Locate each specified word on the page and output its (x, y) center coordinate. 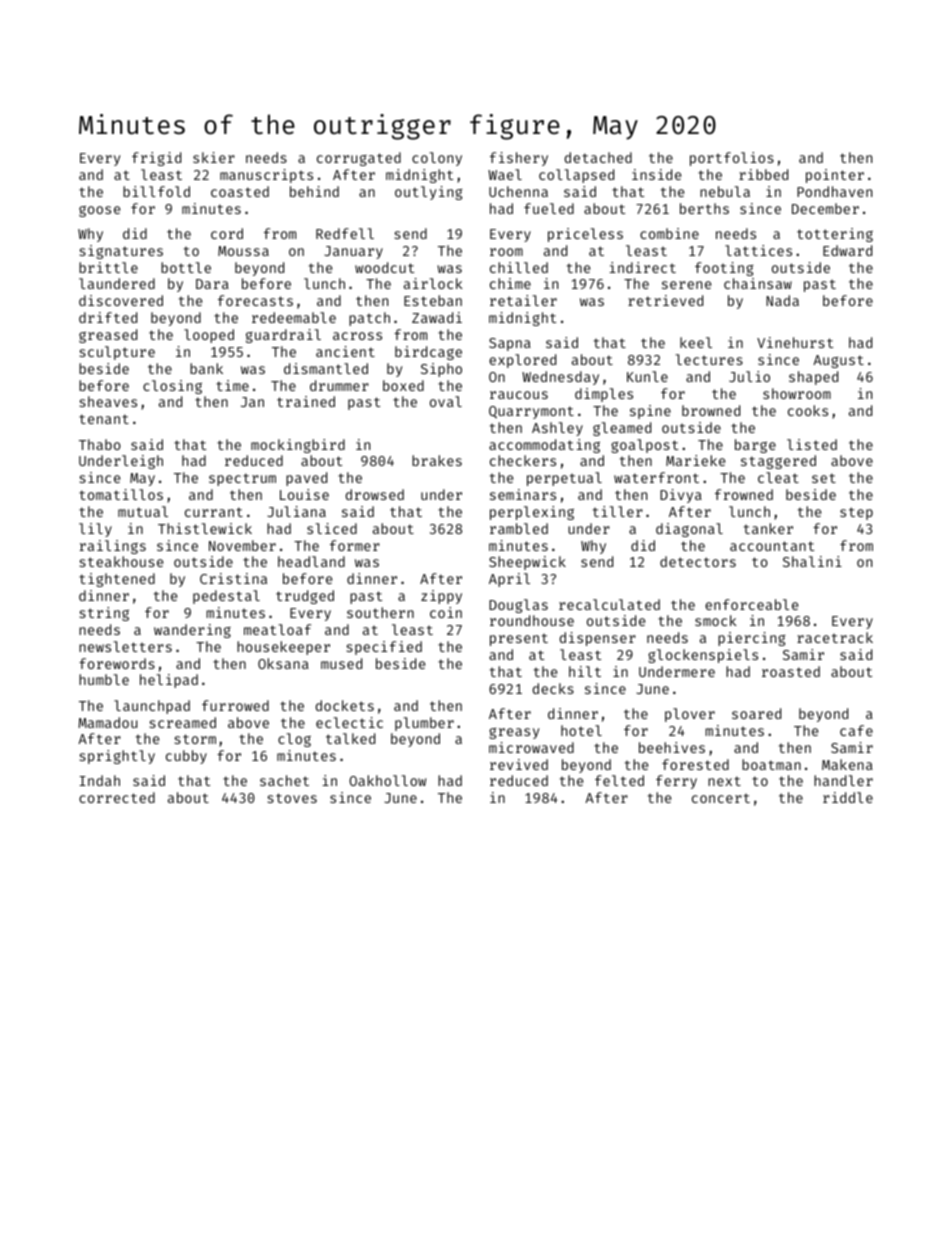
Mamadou (107, 722)
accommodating (544, 446)
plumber (424, 724)
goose (99, 211)
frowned (744, 494)
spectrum (242, 479)
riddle (848, 797)
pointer (835, 176)
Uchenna (518, 191)
